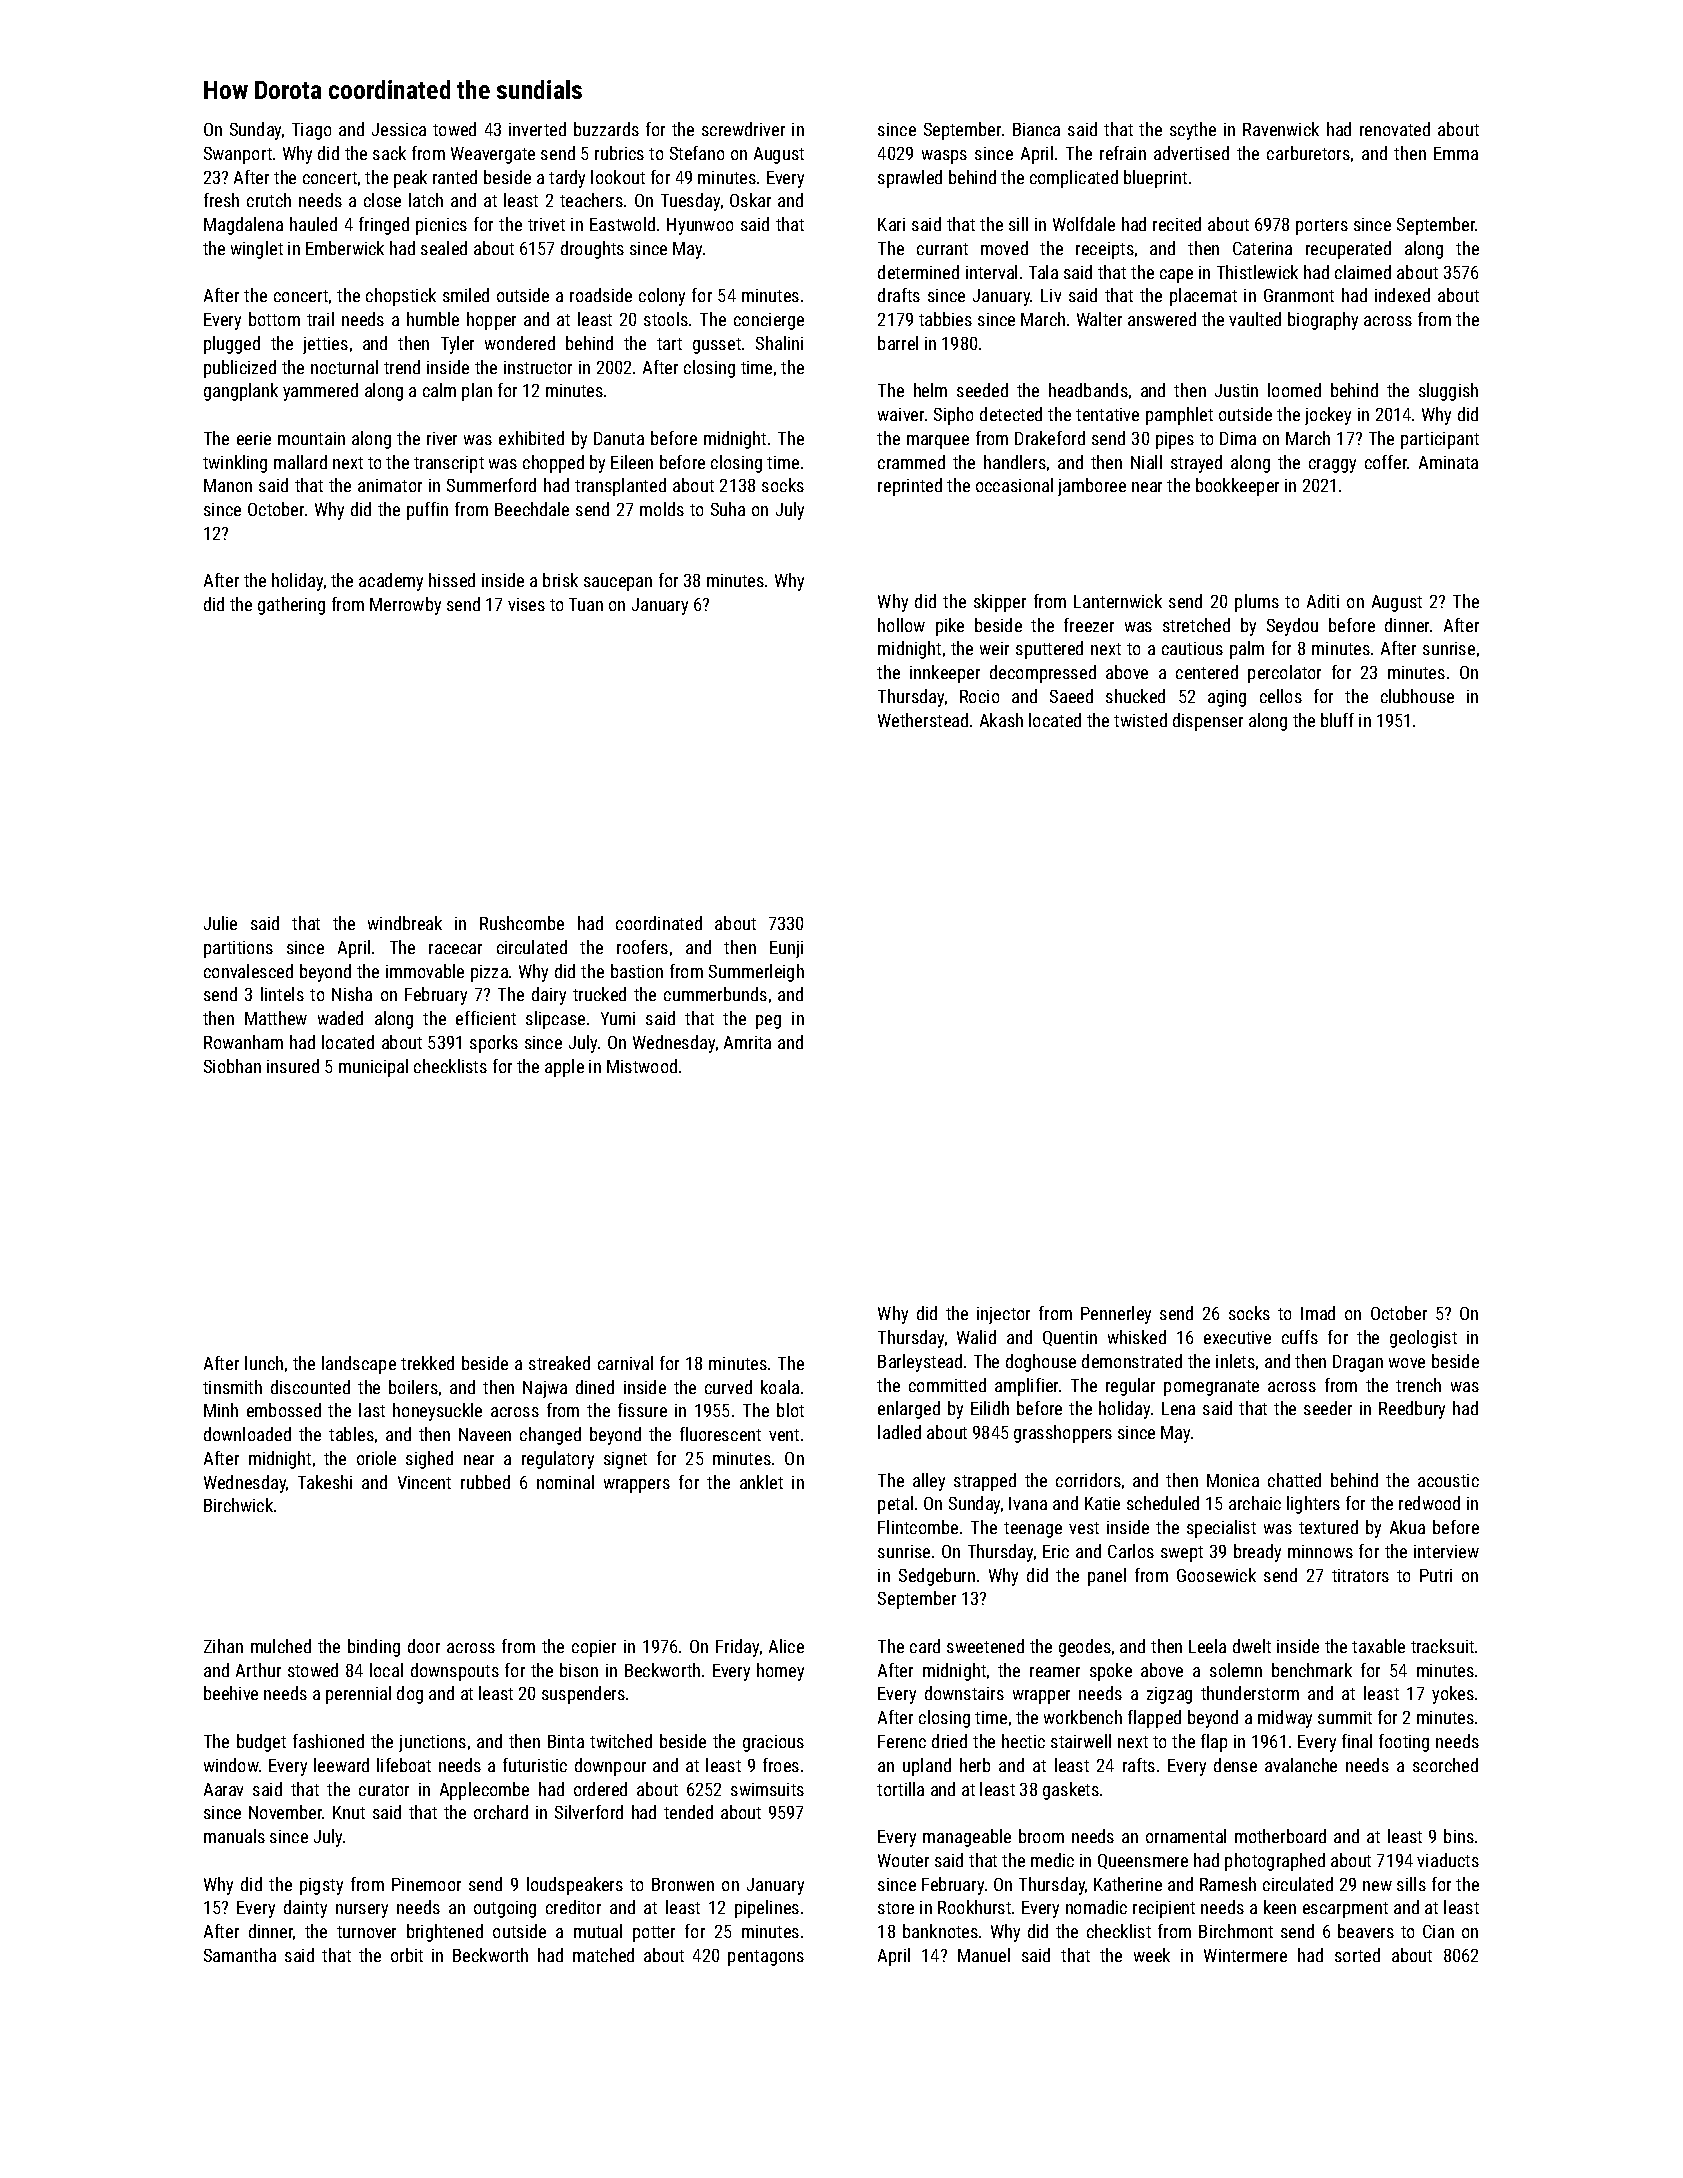  What do you see at coordinates (947, 1385) in the screenshot?
I see `committed` at bounding box center [947, 1385].
